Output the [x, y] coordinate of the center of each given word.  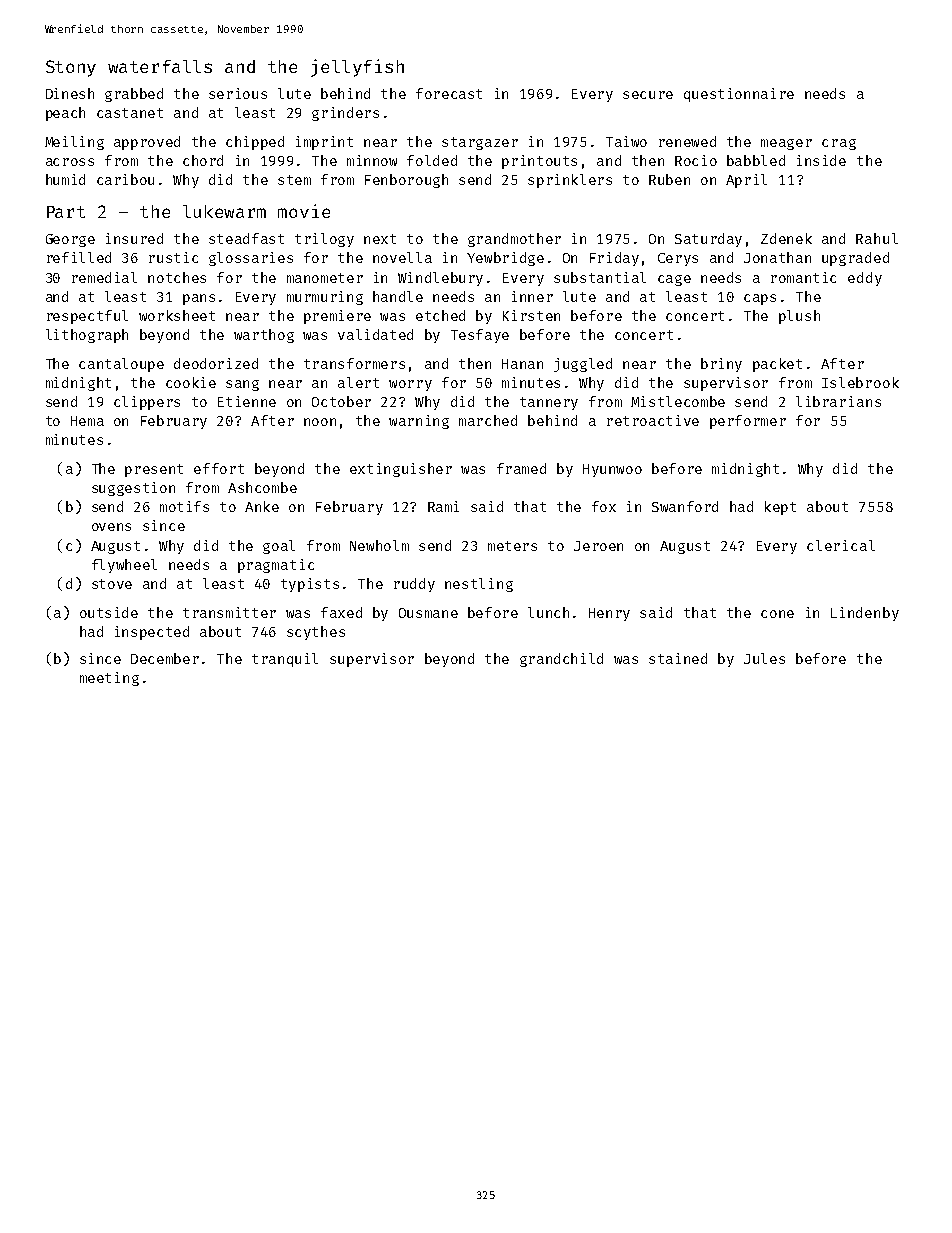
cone [777, 614]
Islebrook [860, 382]
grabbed [134, 95]
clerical [841, 545]
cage [674, 280]
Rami [443, 506]
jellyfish [357, 68]
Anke [262, 506]
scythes [316, 633]
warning [419, 422]
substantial [600, 277]
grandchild [561, 660]
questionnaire [739, 95]
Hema [87, 421]
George [70, 240]
